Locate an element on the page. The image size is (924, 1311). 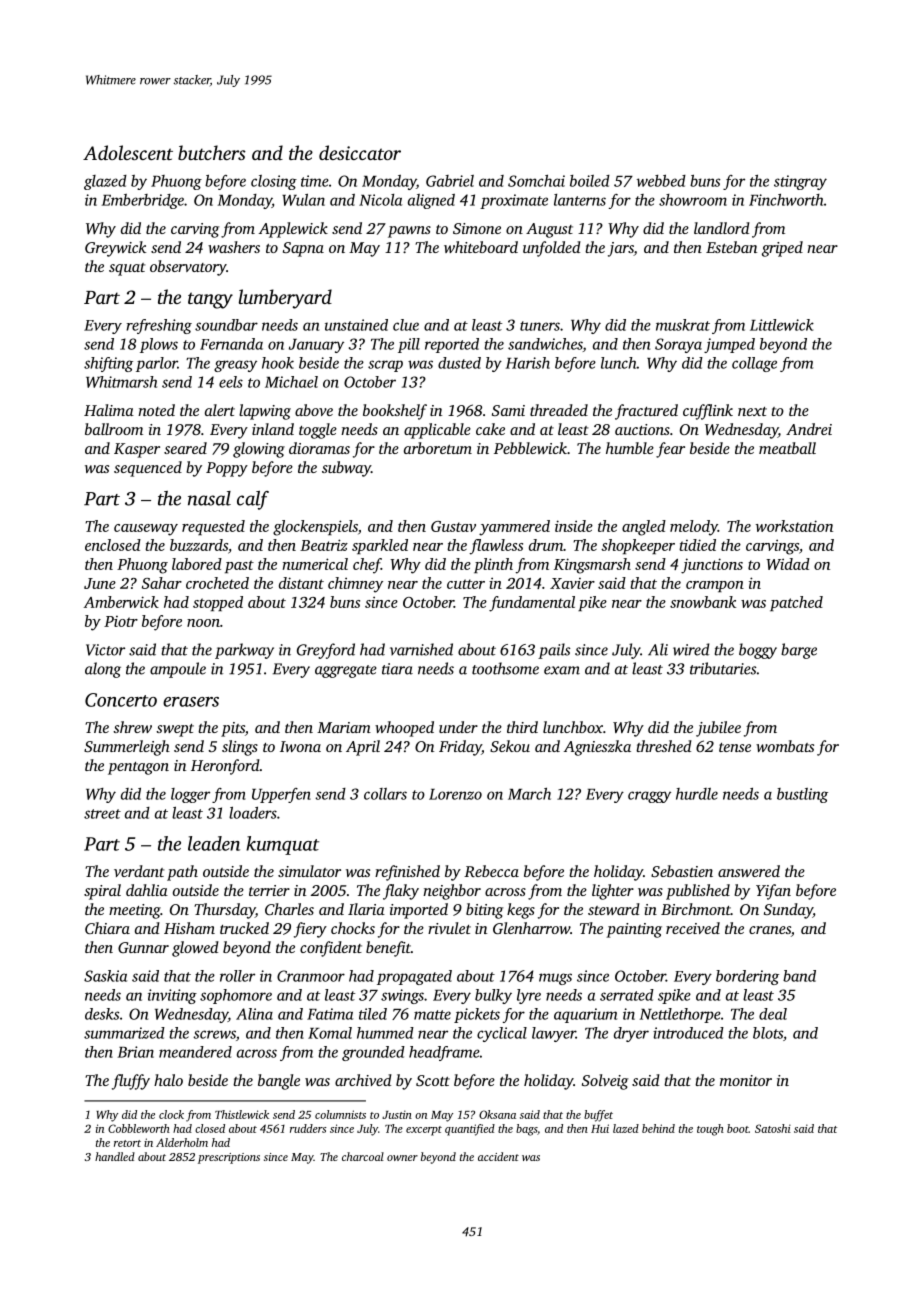
Applewick is located at coordinates (293, 230).
